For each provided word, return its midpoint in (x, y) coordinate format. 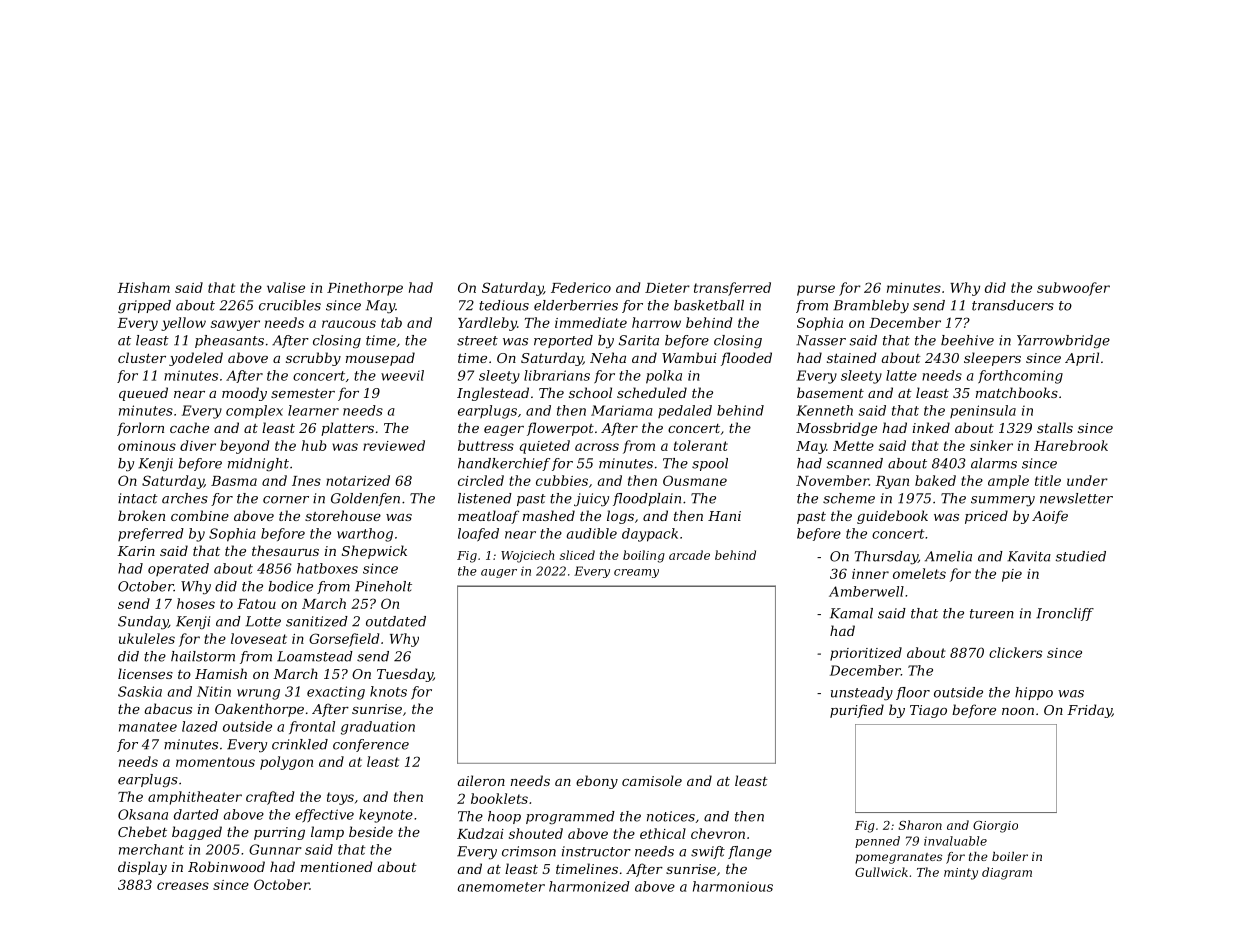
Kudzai (480, 833)
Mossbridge (836, 429)
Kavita (1029, 556)
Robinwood (226, 866)
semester (303, 393)
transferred (732, 289)
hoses (196, 603)
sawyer (235, 325)
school (590, 392)
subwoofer (1073, 289)
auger (499, 573)
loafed (478, 534)
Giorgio (995, 827)
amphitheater (195, 798)
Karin (136, 551)
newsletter (1076, 498)
